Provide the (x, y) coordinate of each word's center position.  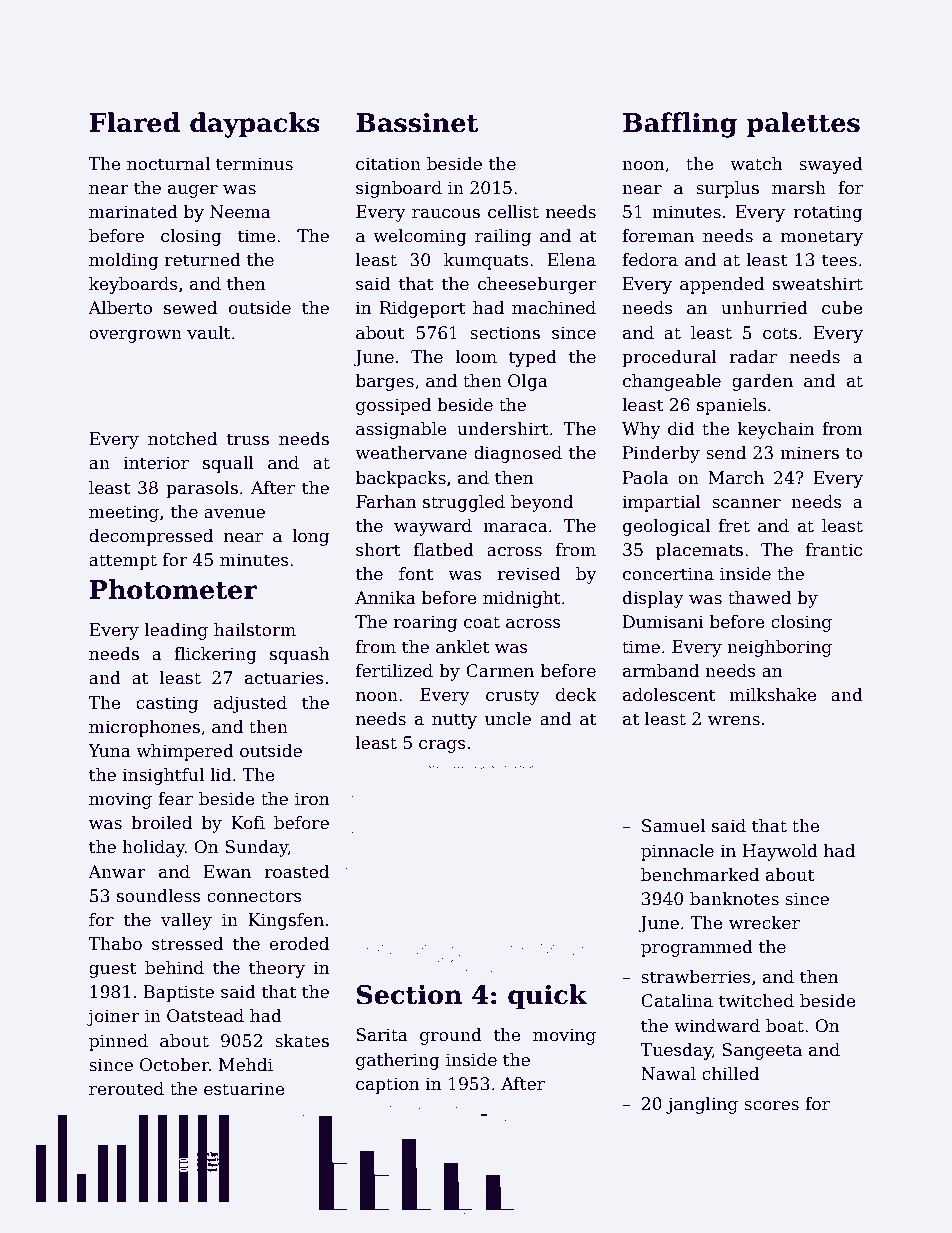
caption (387, 1085)
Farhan (386, 502)
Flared (135, 122)
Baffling (680, 125)
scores (771, 1106)
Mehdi (246, 1065)
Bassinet (417, 123)
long (310, 537)
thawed (759, 598)
